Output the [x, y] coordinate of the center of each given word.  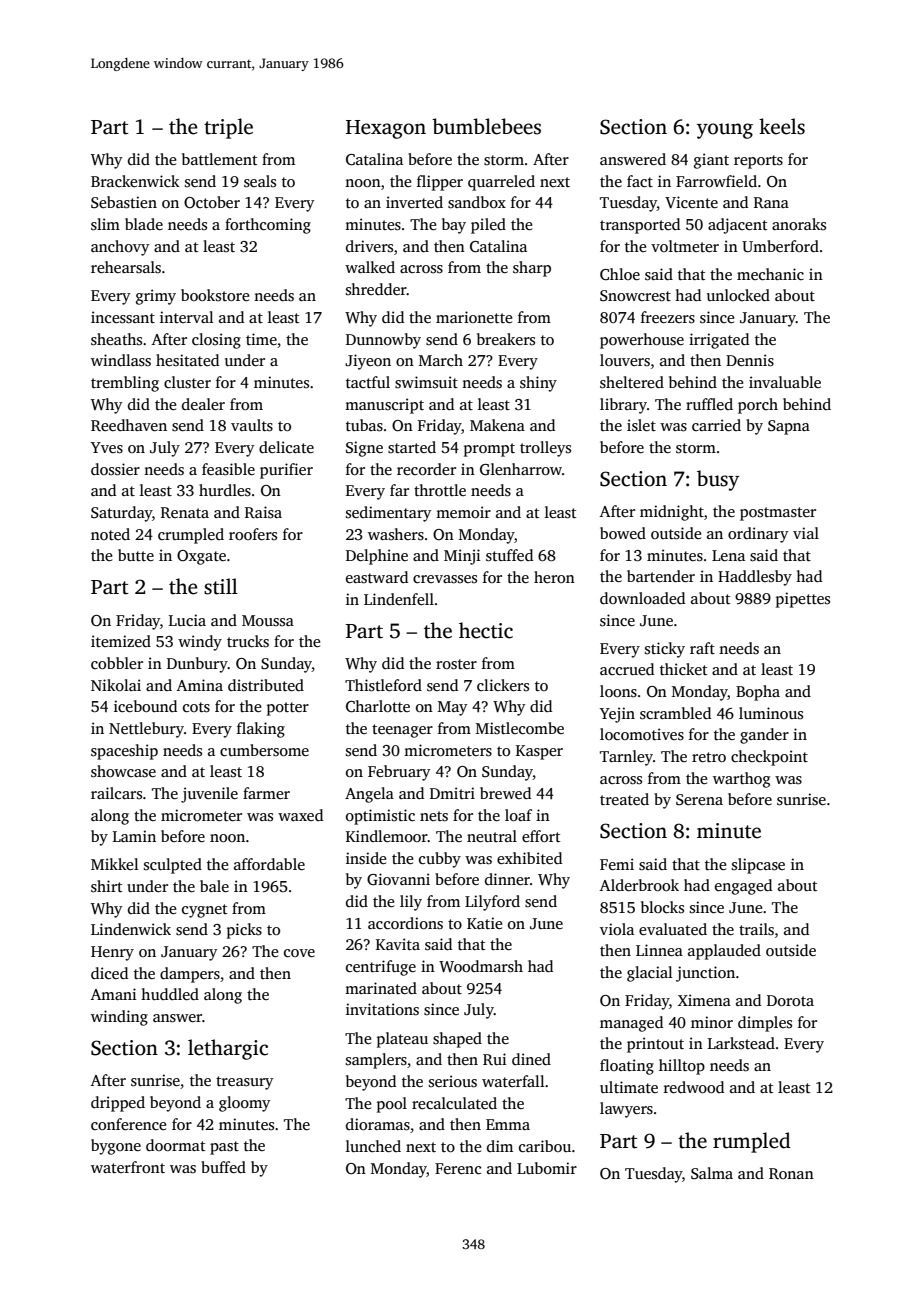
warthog [741, 780]
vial [806, 533]
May [453, 708]
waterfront [128, 1167]
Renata [185, 512]
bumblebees [486, 126]
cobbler [117, 663]
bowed [623, 533]
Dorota [790, 1000]
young [725, 131]
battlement [220, 159]
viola [617, 929]
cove [299, 953]
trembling [125, 384]
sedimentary [389, 514]
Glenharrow [521, 469]
